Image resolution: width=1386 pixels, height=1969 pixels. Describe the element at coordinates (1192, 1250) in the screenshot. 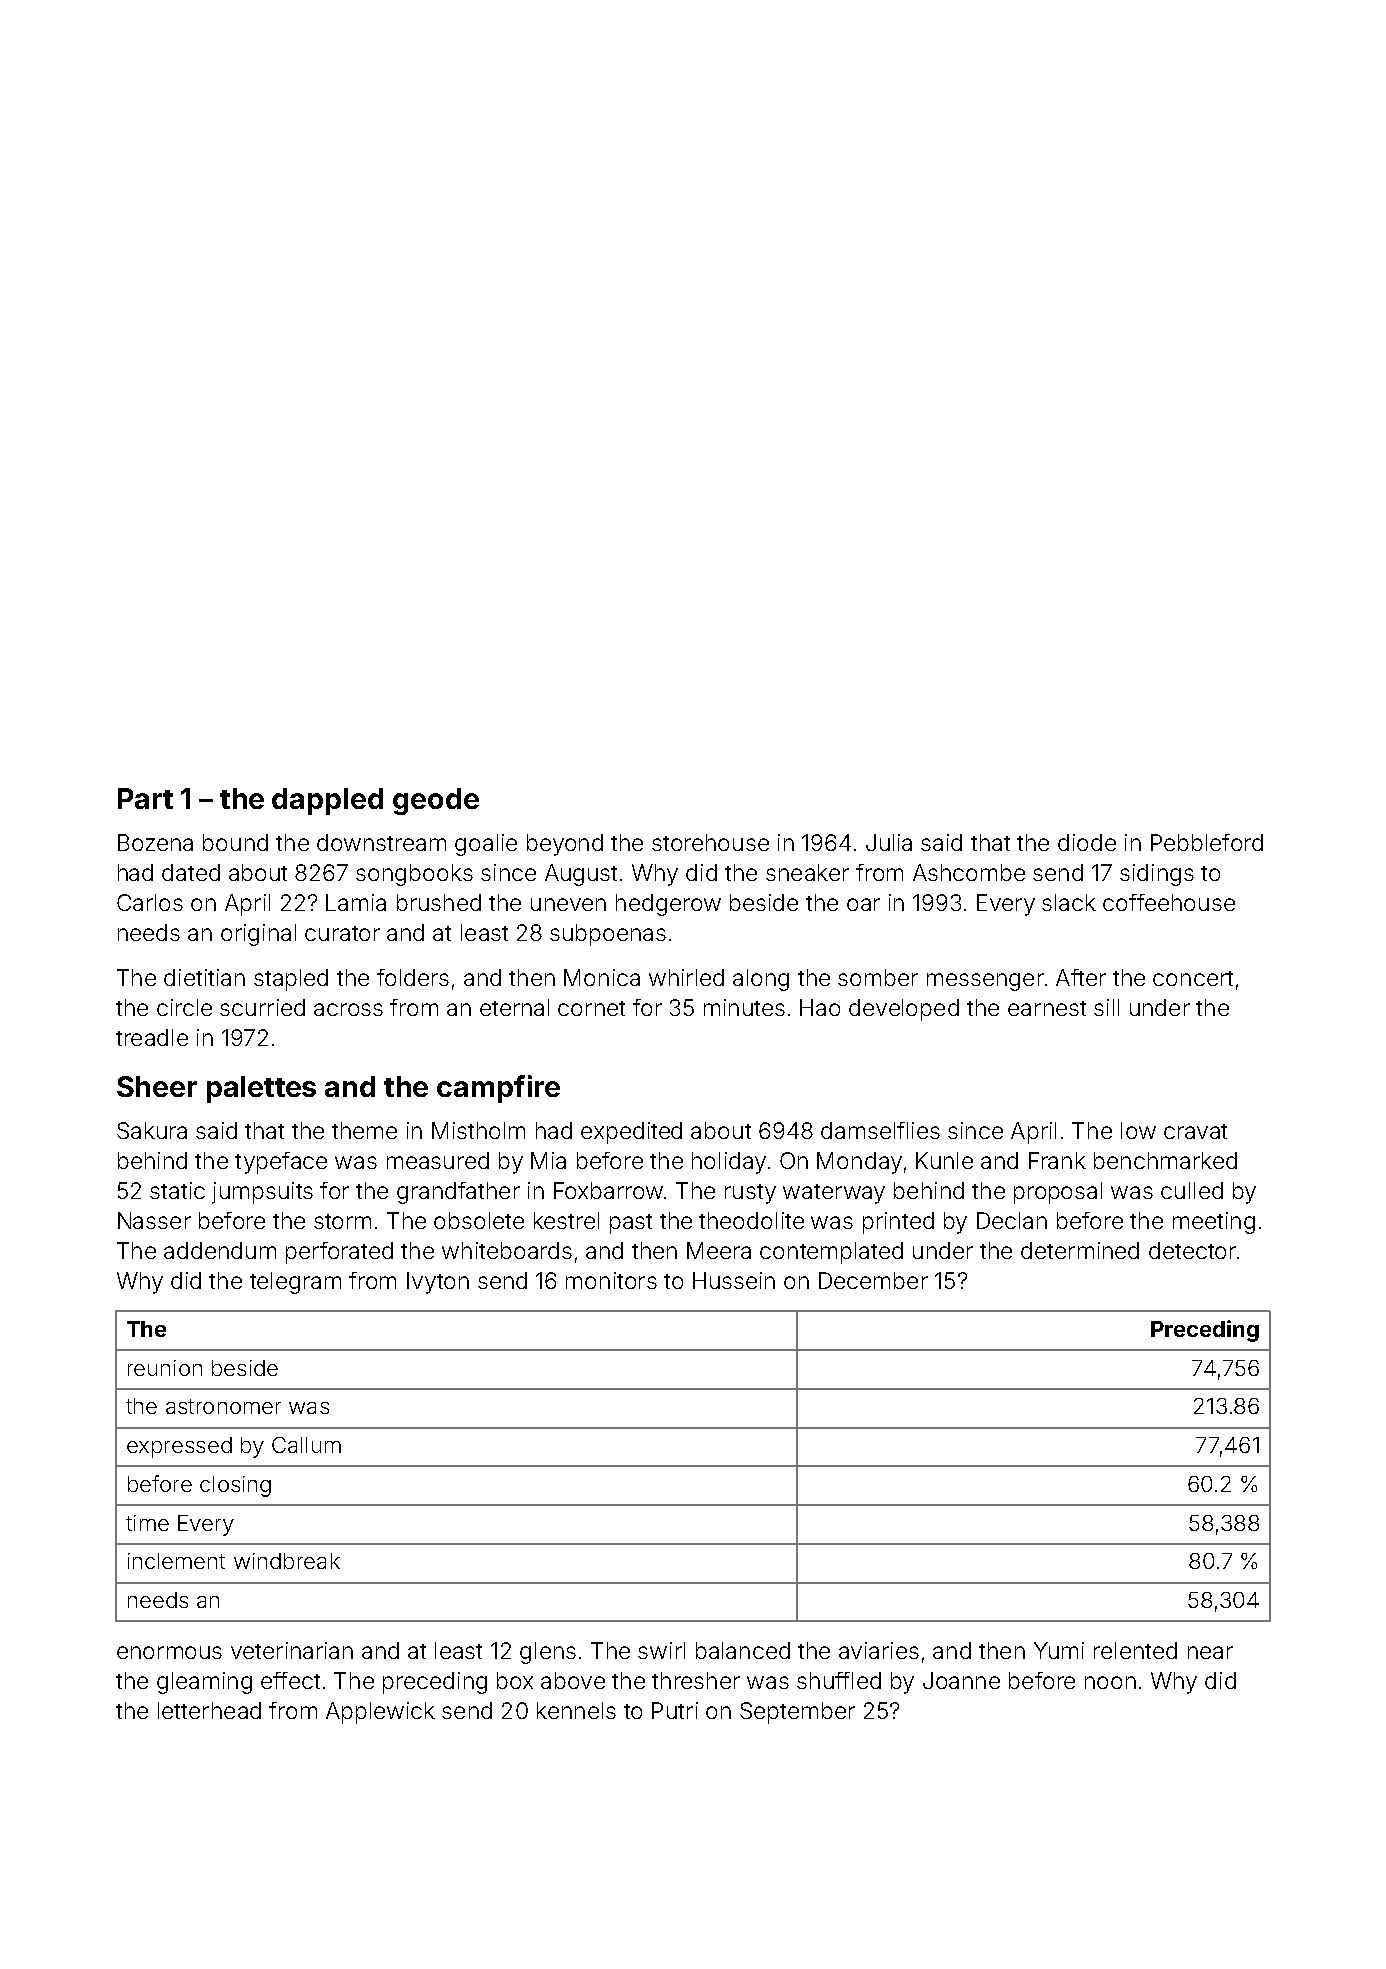

I see `detector` at that location.
